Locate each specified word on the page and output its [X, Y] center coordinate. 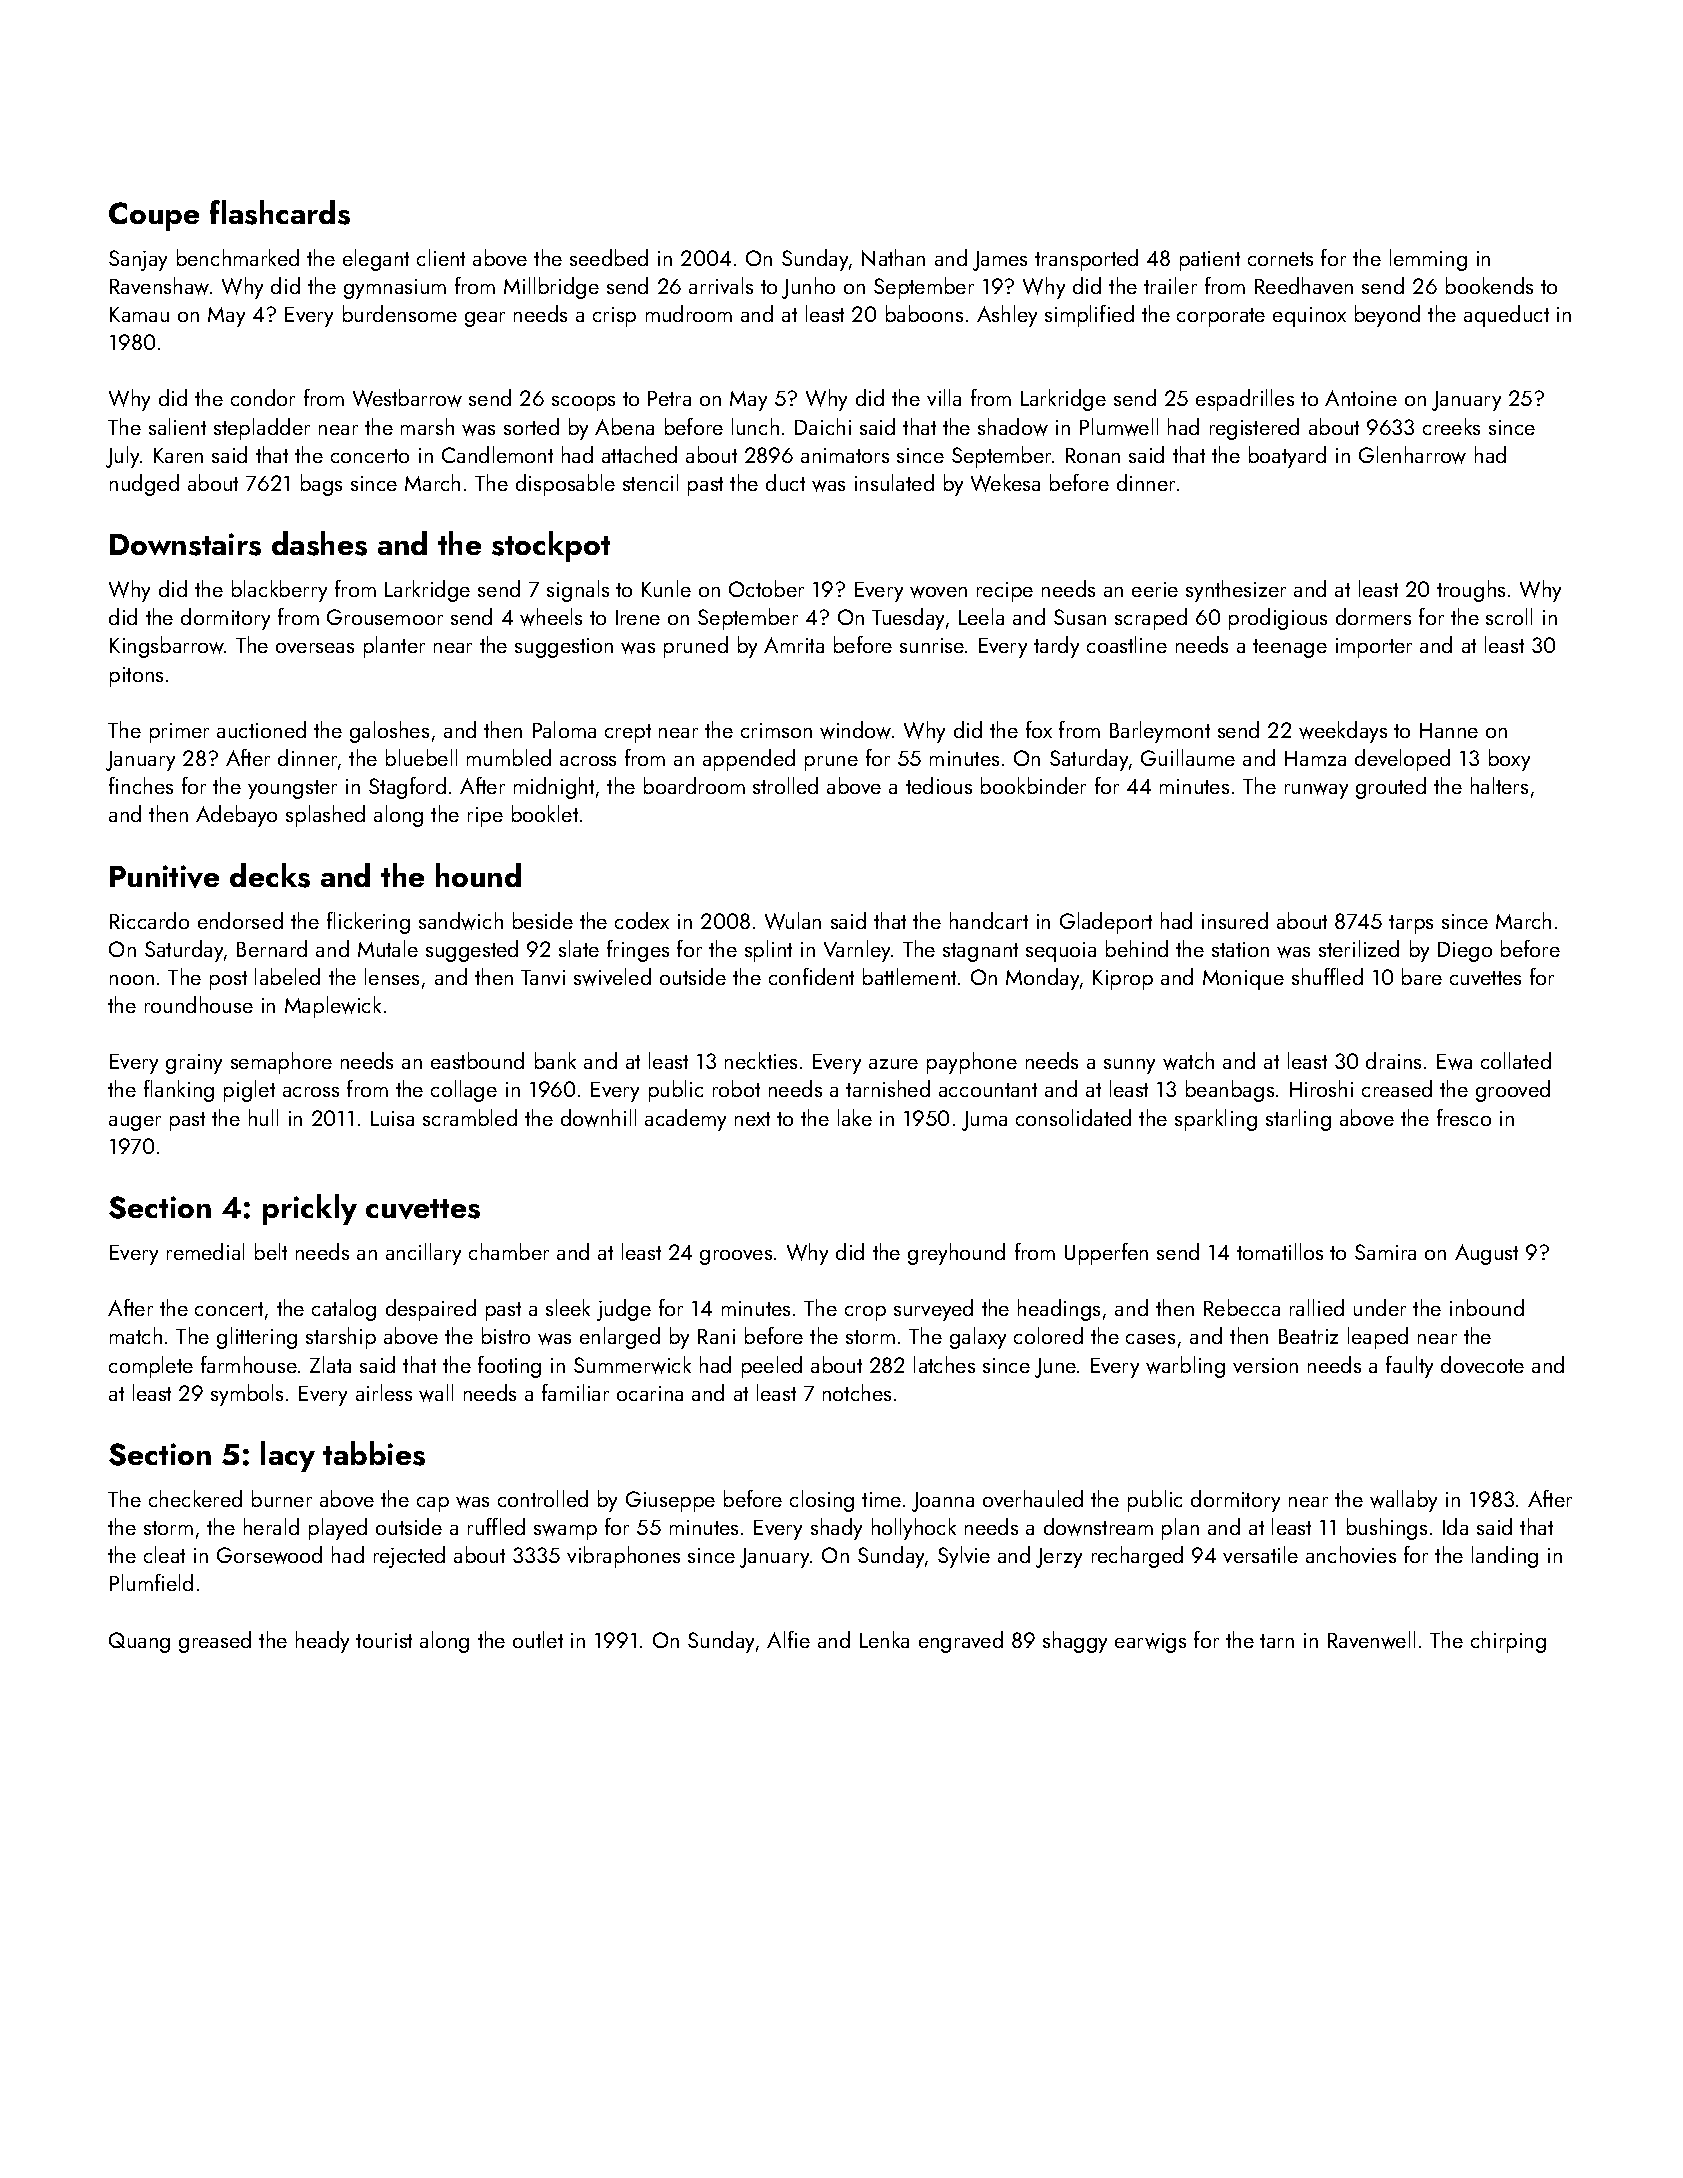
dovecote [1482, 1364]
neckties [761, 1060]
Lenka [884, 1639]
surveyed [933, 1310]
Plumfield [151, 1582]
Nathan [893, 257]
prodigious [1278, 619]
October [766, 588]
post [228, 980]
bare [1422, 976]
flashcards [280, 212]
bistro [506, 1335]
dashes [319, 543]
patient [1210, 261]
